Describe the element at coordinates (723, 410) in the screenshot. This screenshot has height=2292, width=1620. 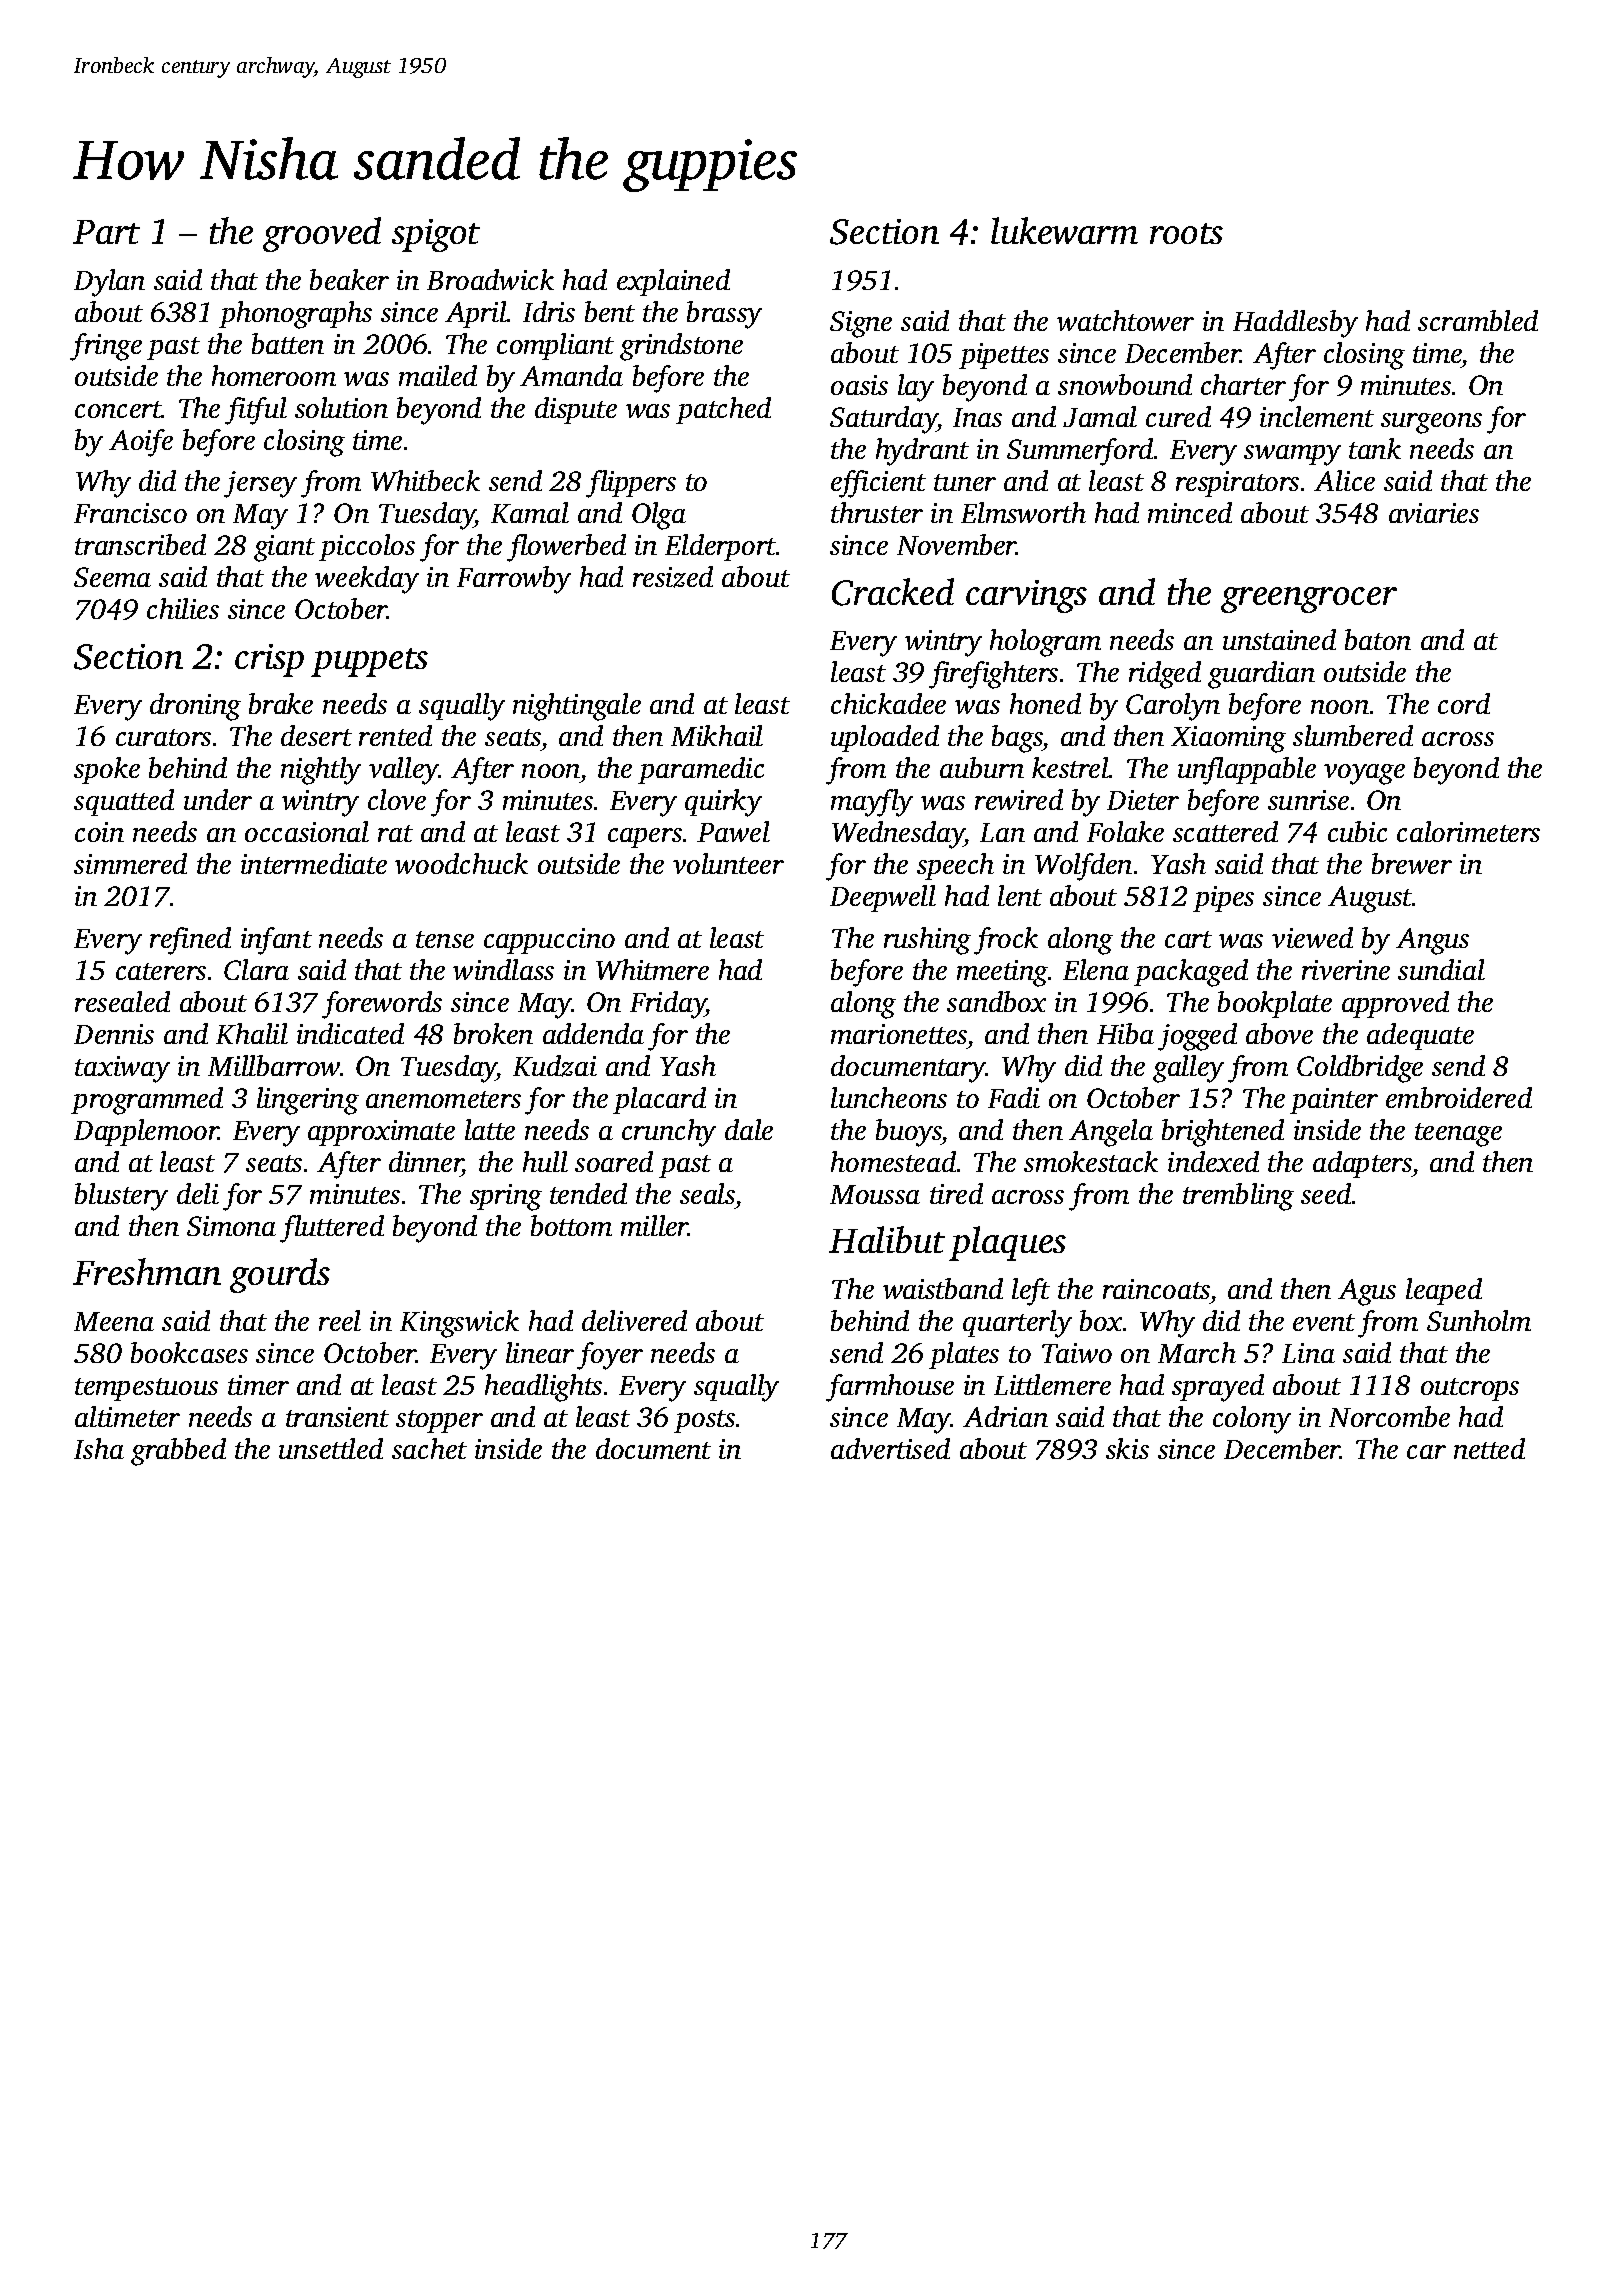
I see `patched` at that location.
